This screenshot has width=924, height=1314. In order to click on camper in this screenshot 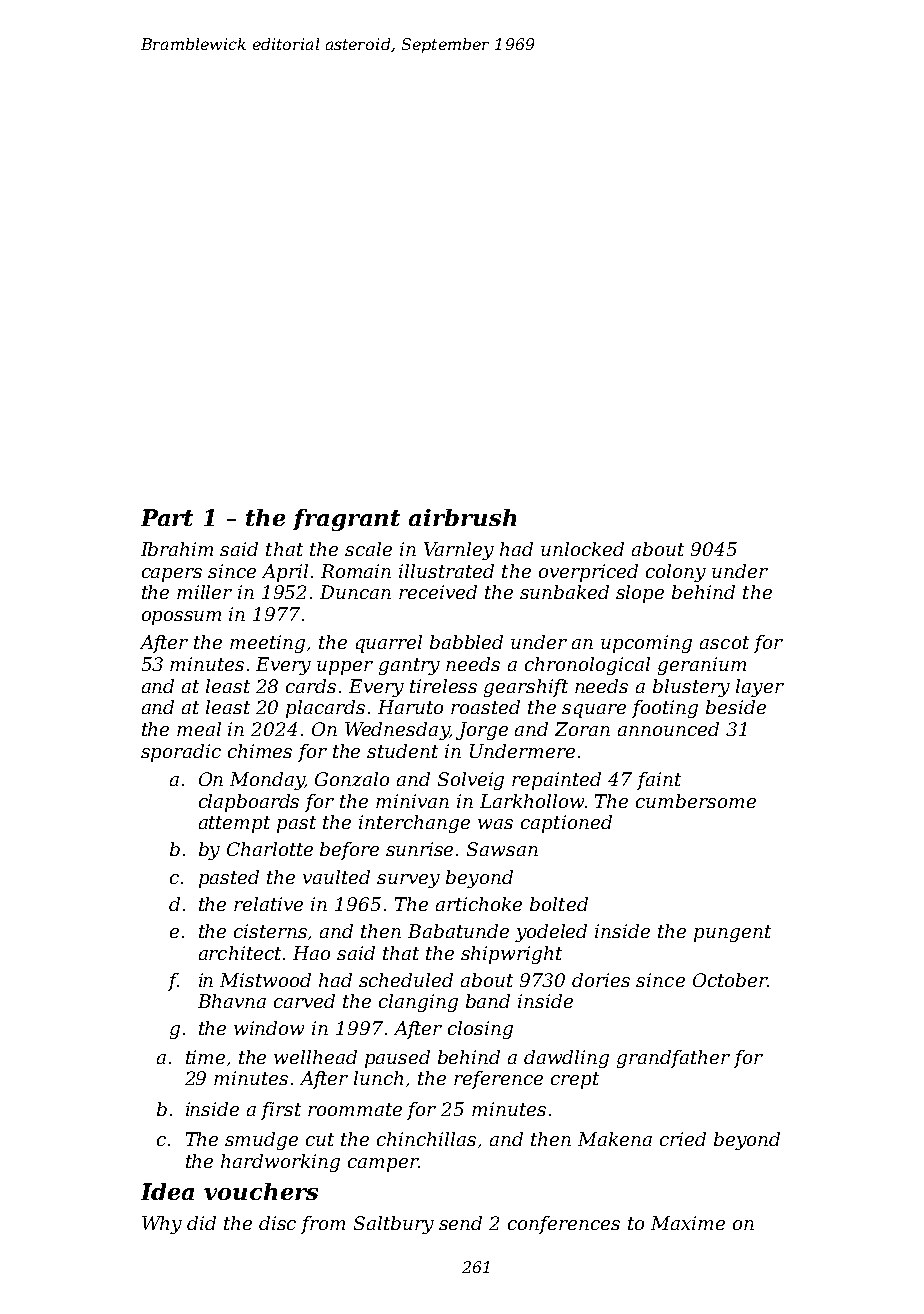, I will do `click(383, 1165)`.
